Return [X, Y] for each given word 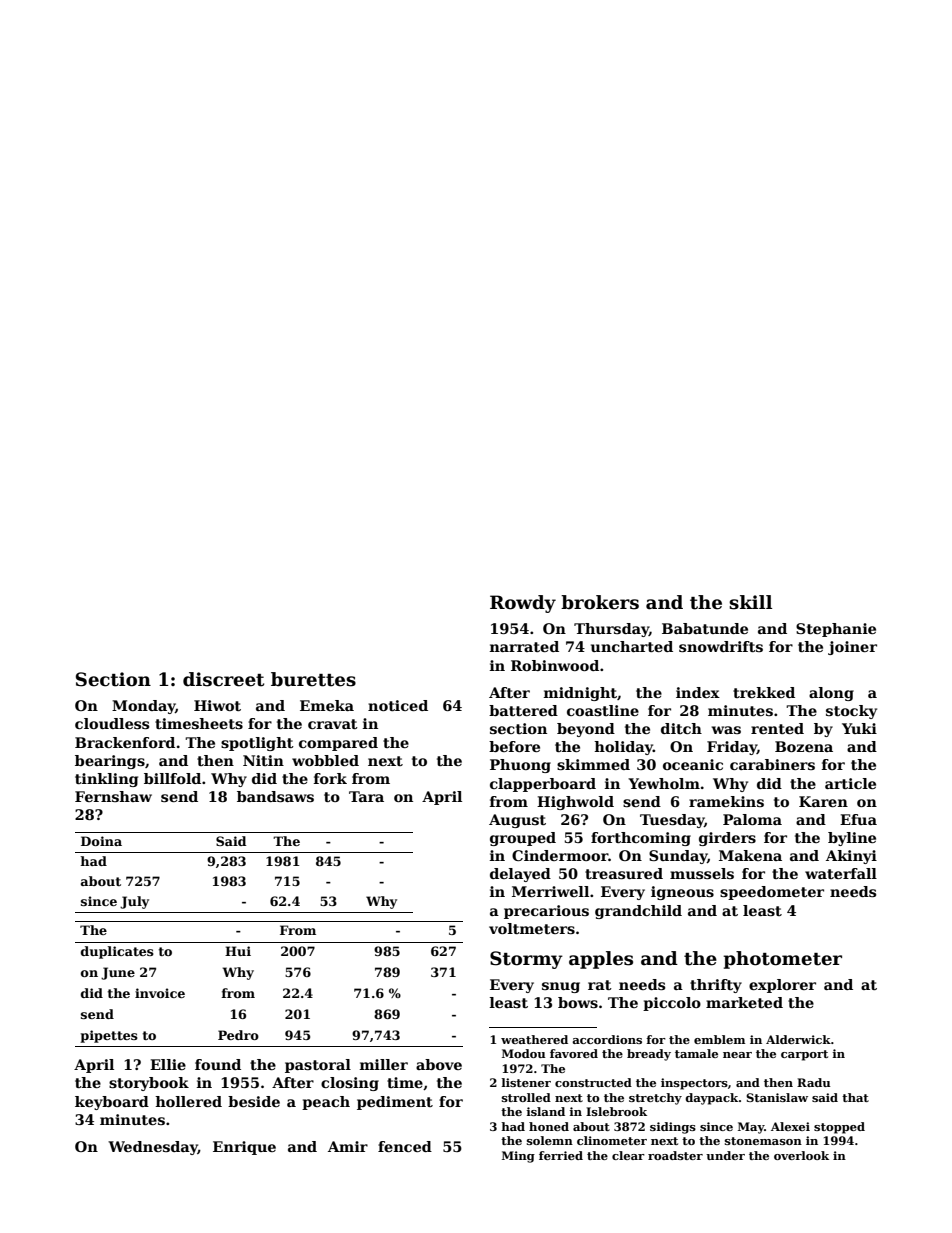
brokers [600, 602]
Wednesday [153, 1148]
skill [750, 602]
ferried [561, 1155]
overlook [801, 1155]
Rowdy [523, 604]
